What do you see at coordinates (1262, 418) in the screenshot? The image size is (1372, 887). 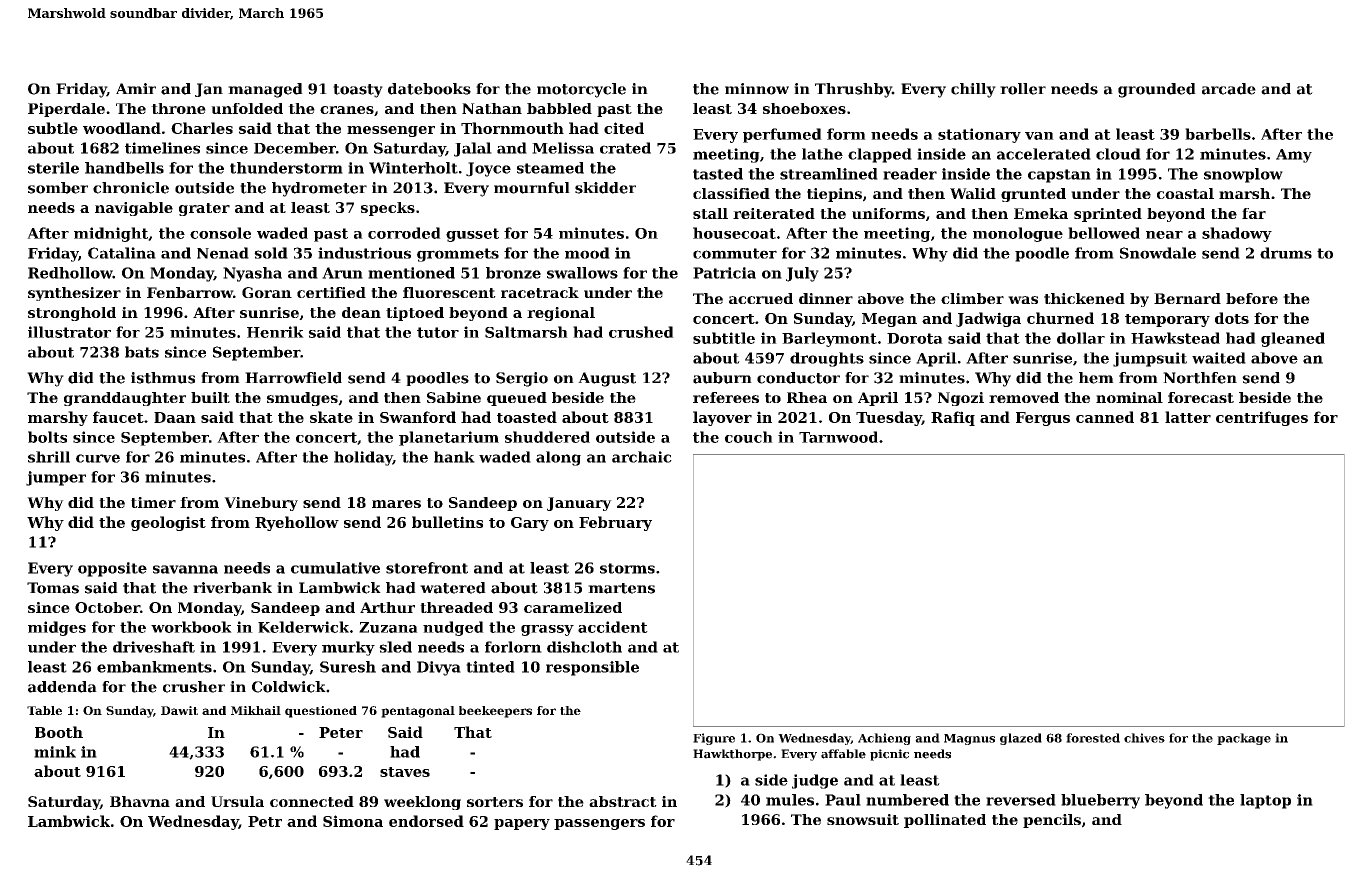 I see `centrifuges` at bounding box center [1262, 418].
